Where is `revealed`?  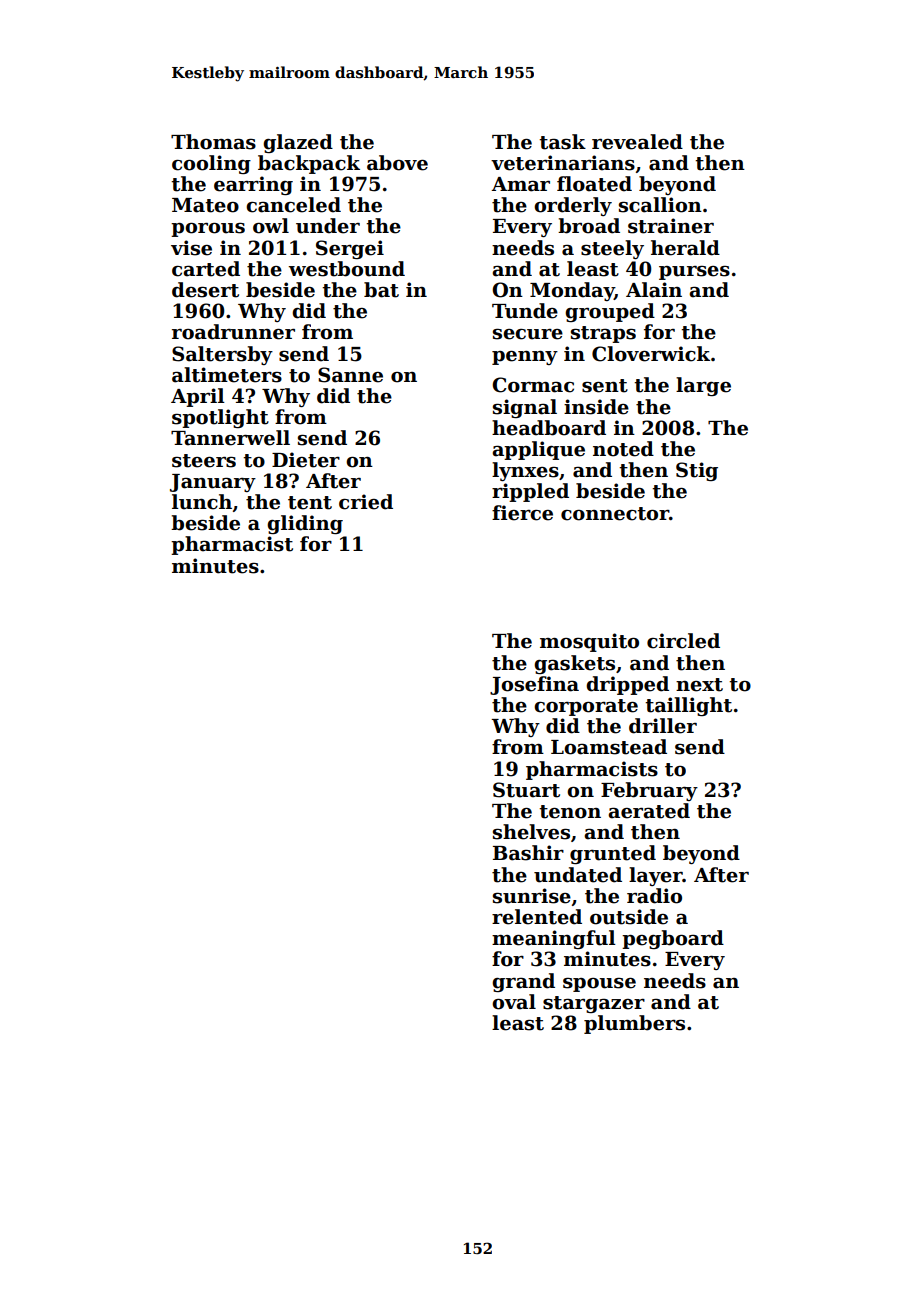 revealed is located at coordinates (637, 142).
